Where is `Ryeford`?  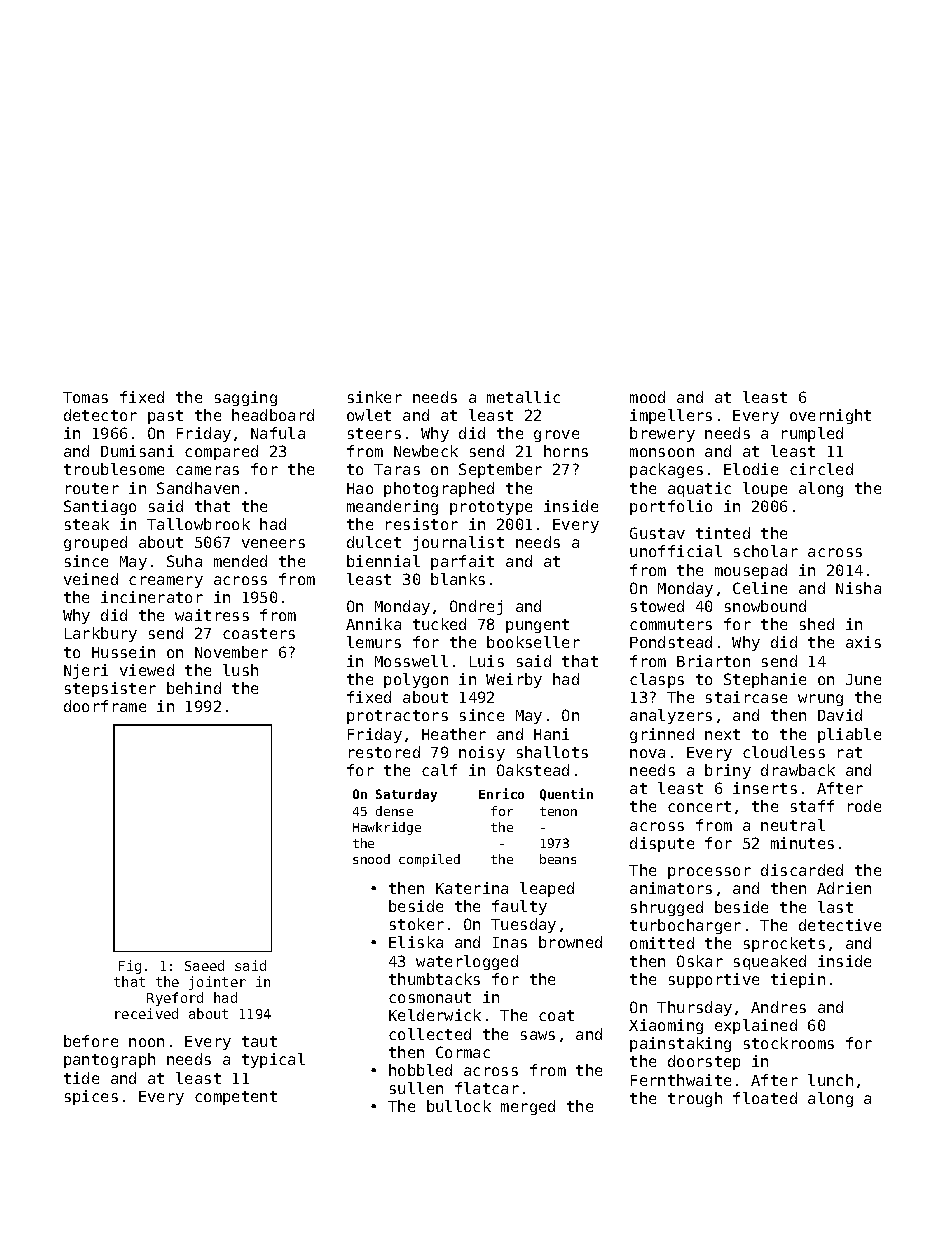
Ryeford is located at coordinates (175, 999).
